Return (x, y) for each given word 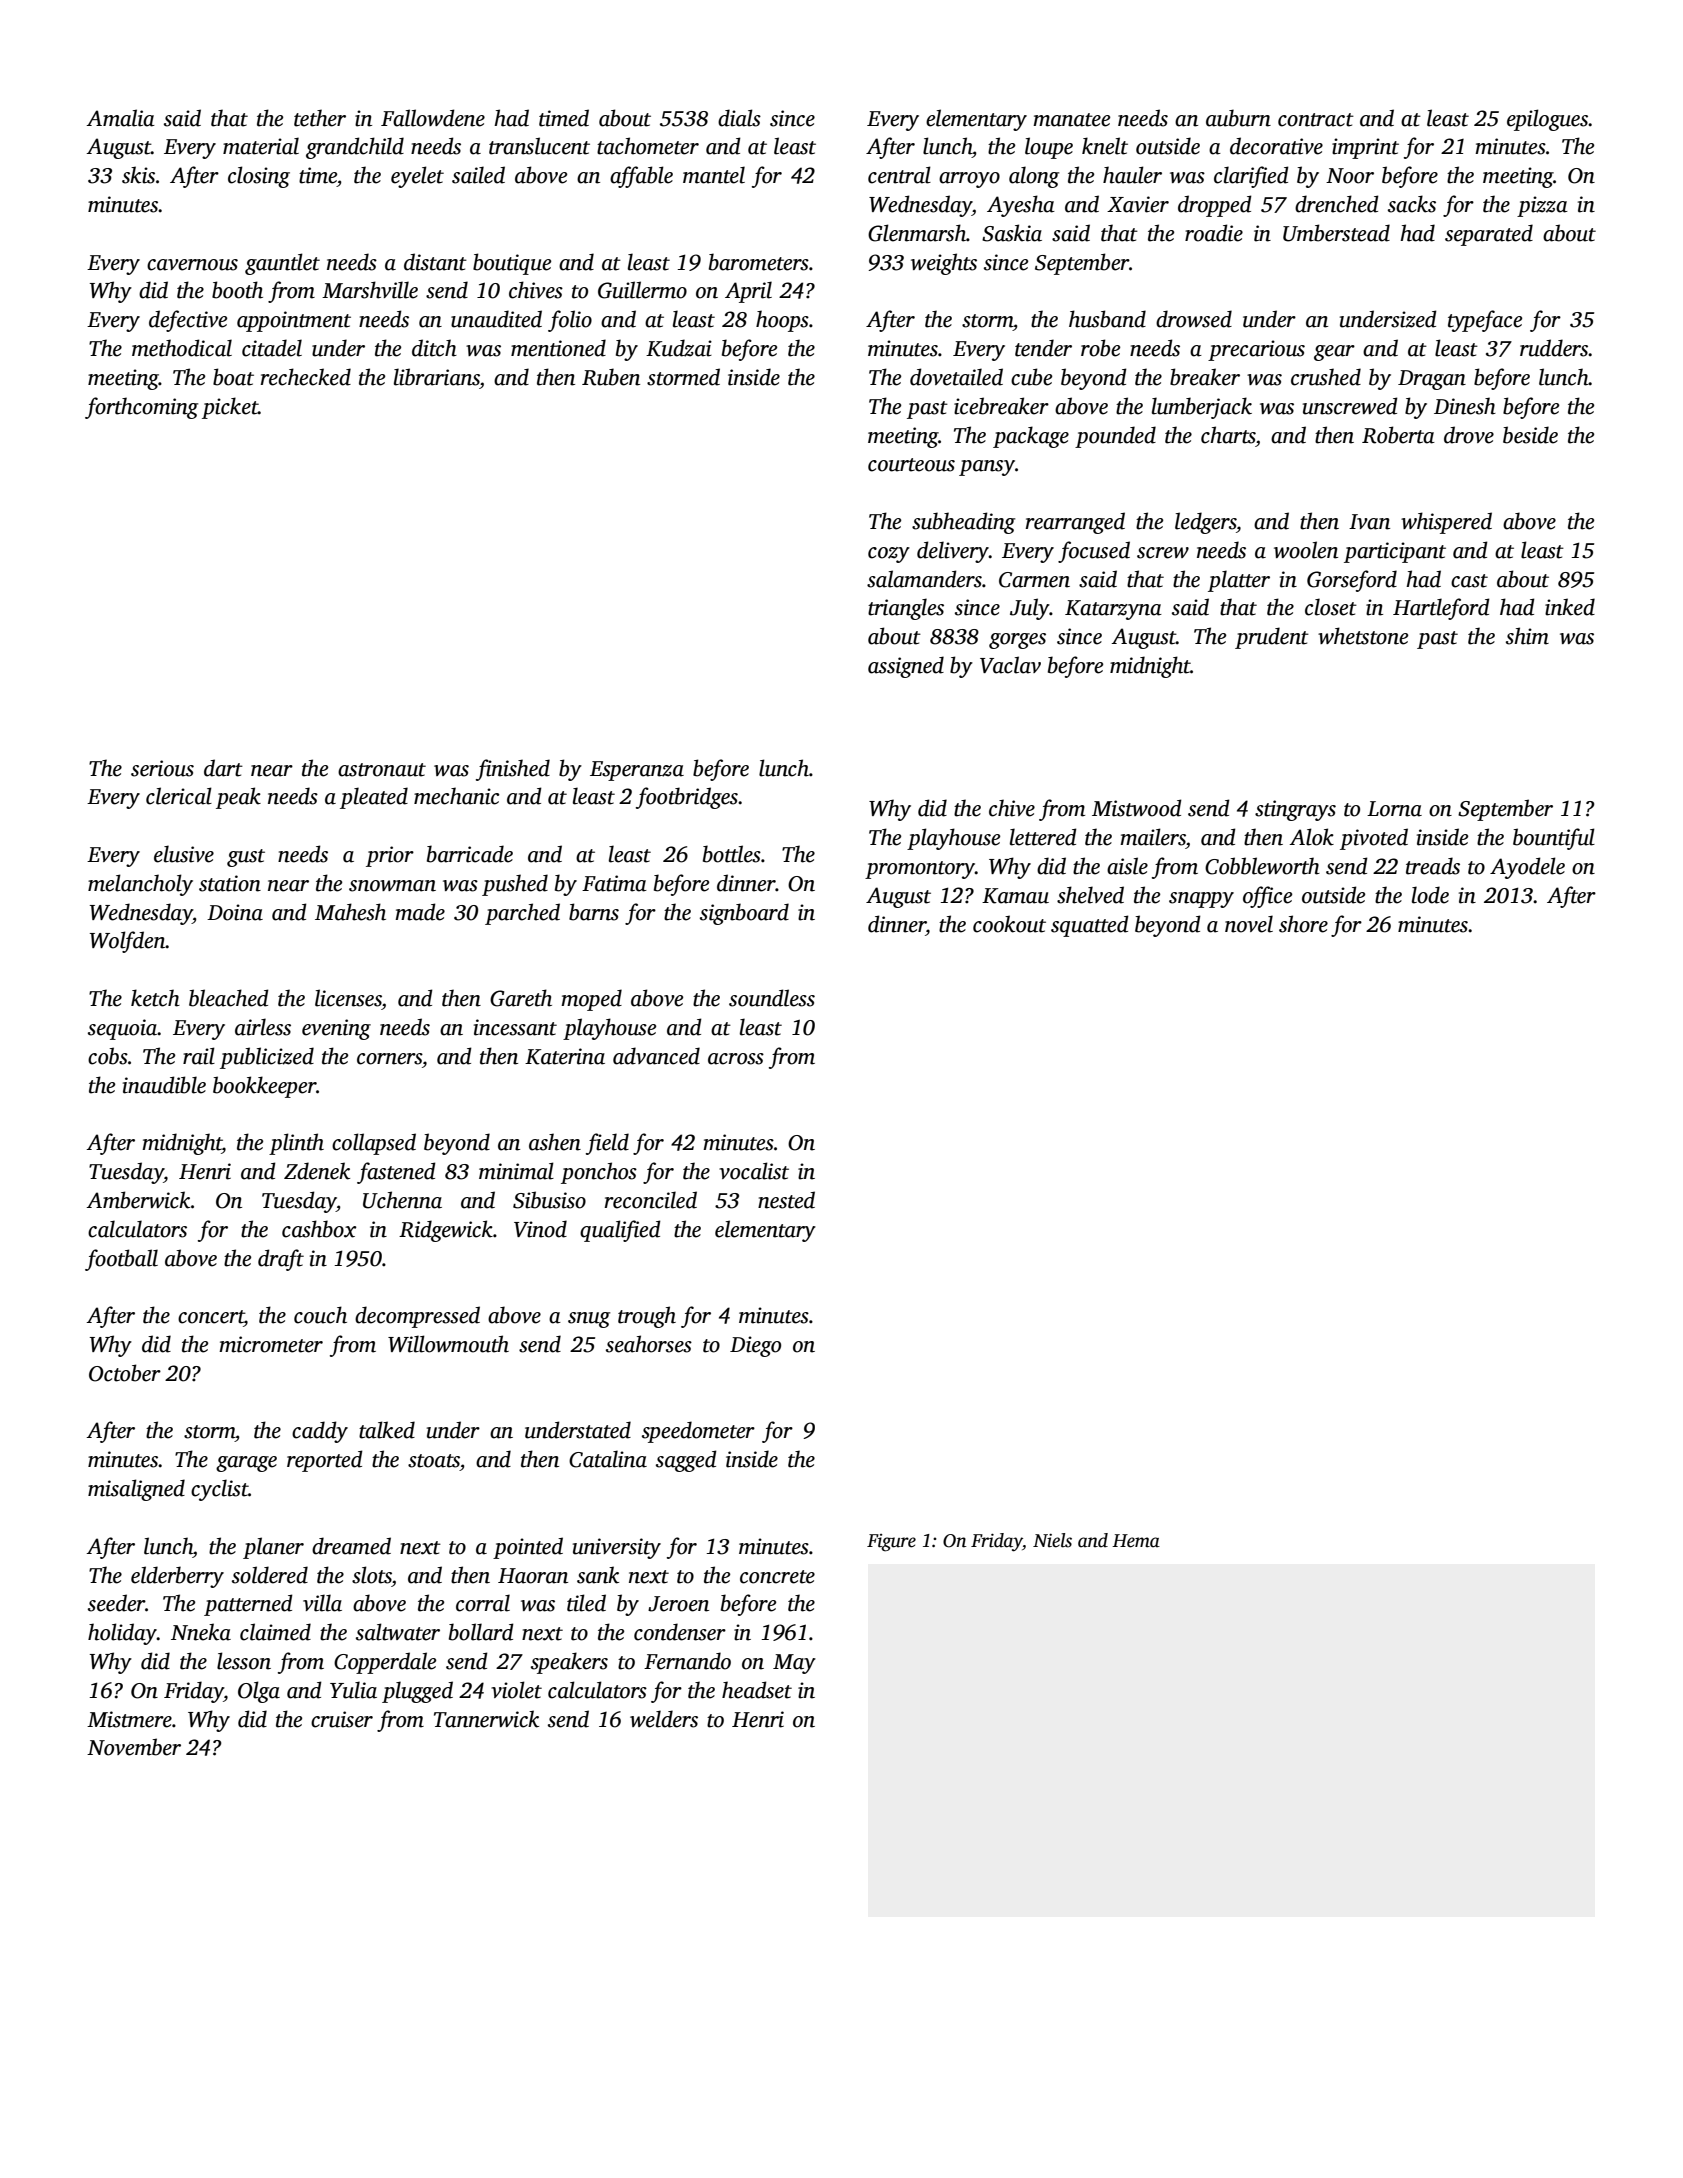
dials (739, 118)
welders (664, 1719)
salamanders (924, 579)
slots (372, 1575)
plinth (296, 1144)
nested (786, 1200)
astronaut (382, 770)
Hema (1136, 1541)
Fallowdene (433, 118)
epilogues (1548, 120)
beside (1530, 435)
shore (1303, 924)
